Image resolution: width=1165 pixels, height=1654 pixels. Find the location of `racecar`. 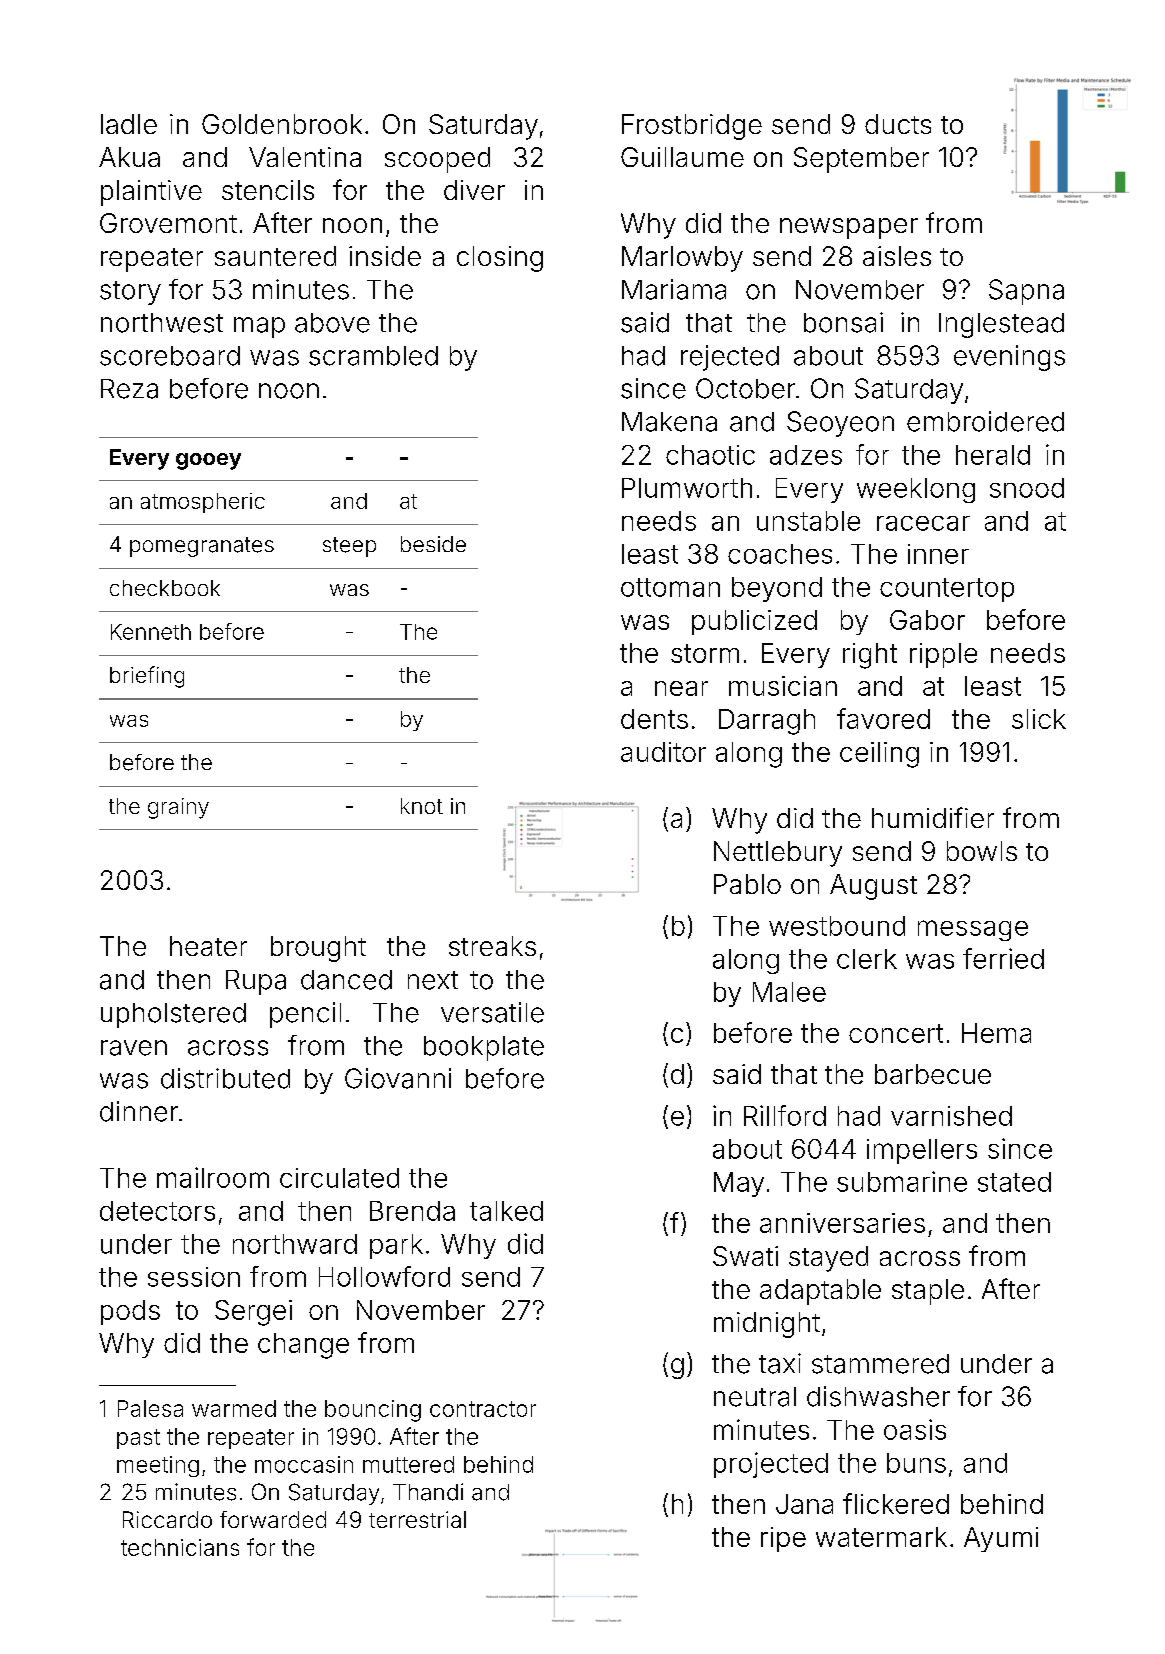

racecar is located at coordinates (923, 523).
